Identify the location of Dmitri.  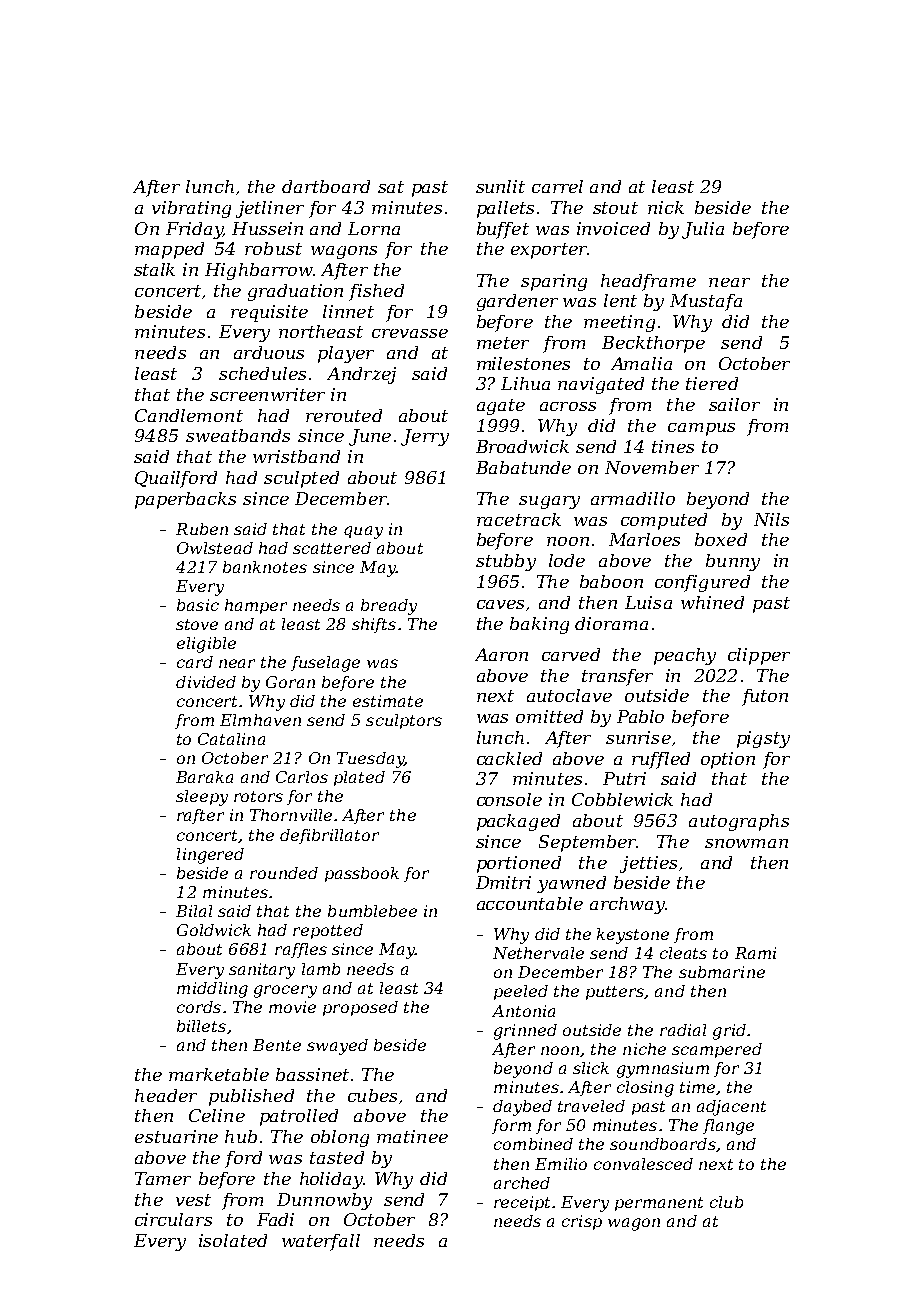
(503, 882).
